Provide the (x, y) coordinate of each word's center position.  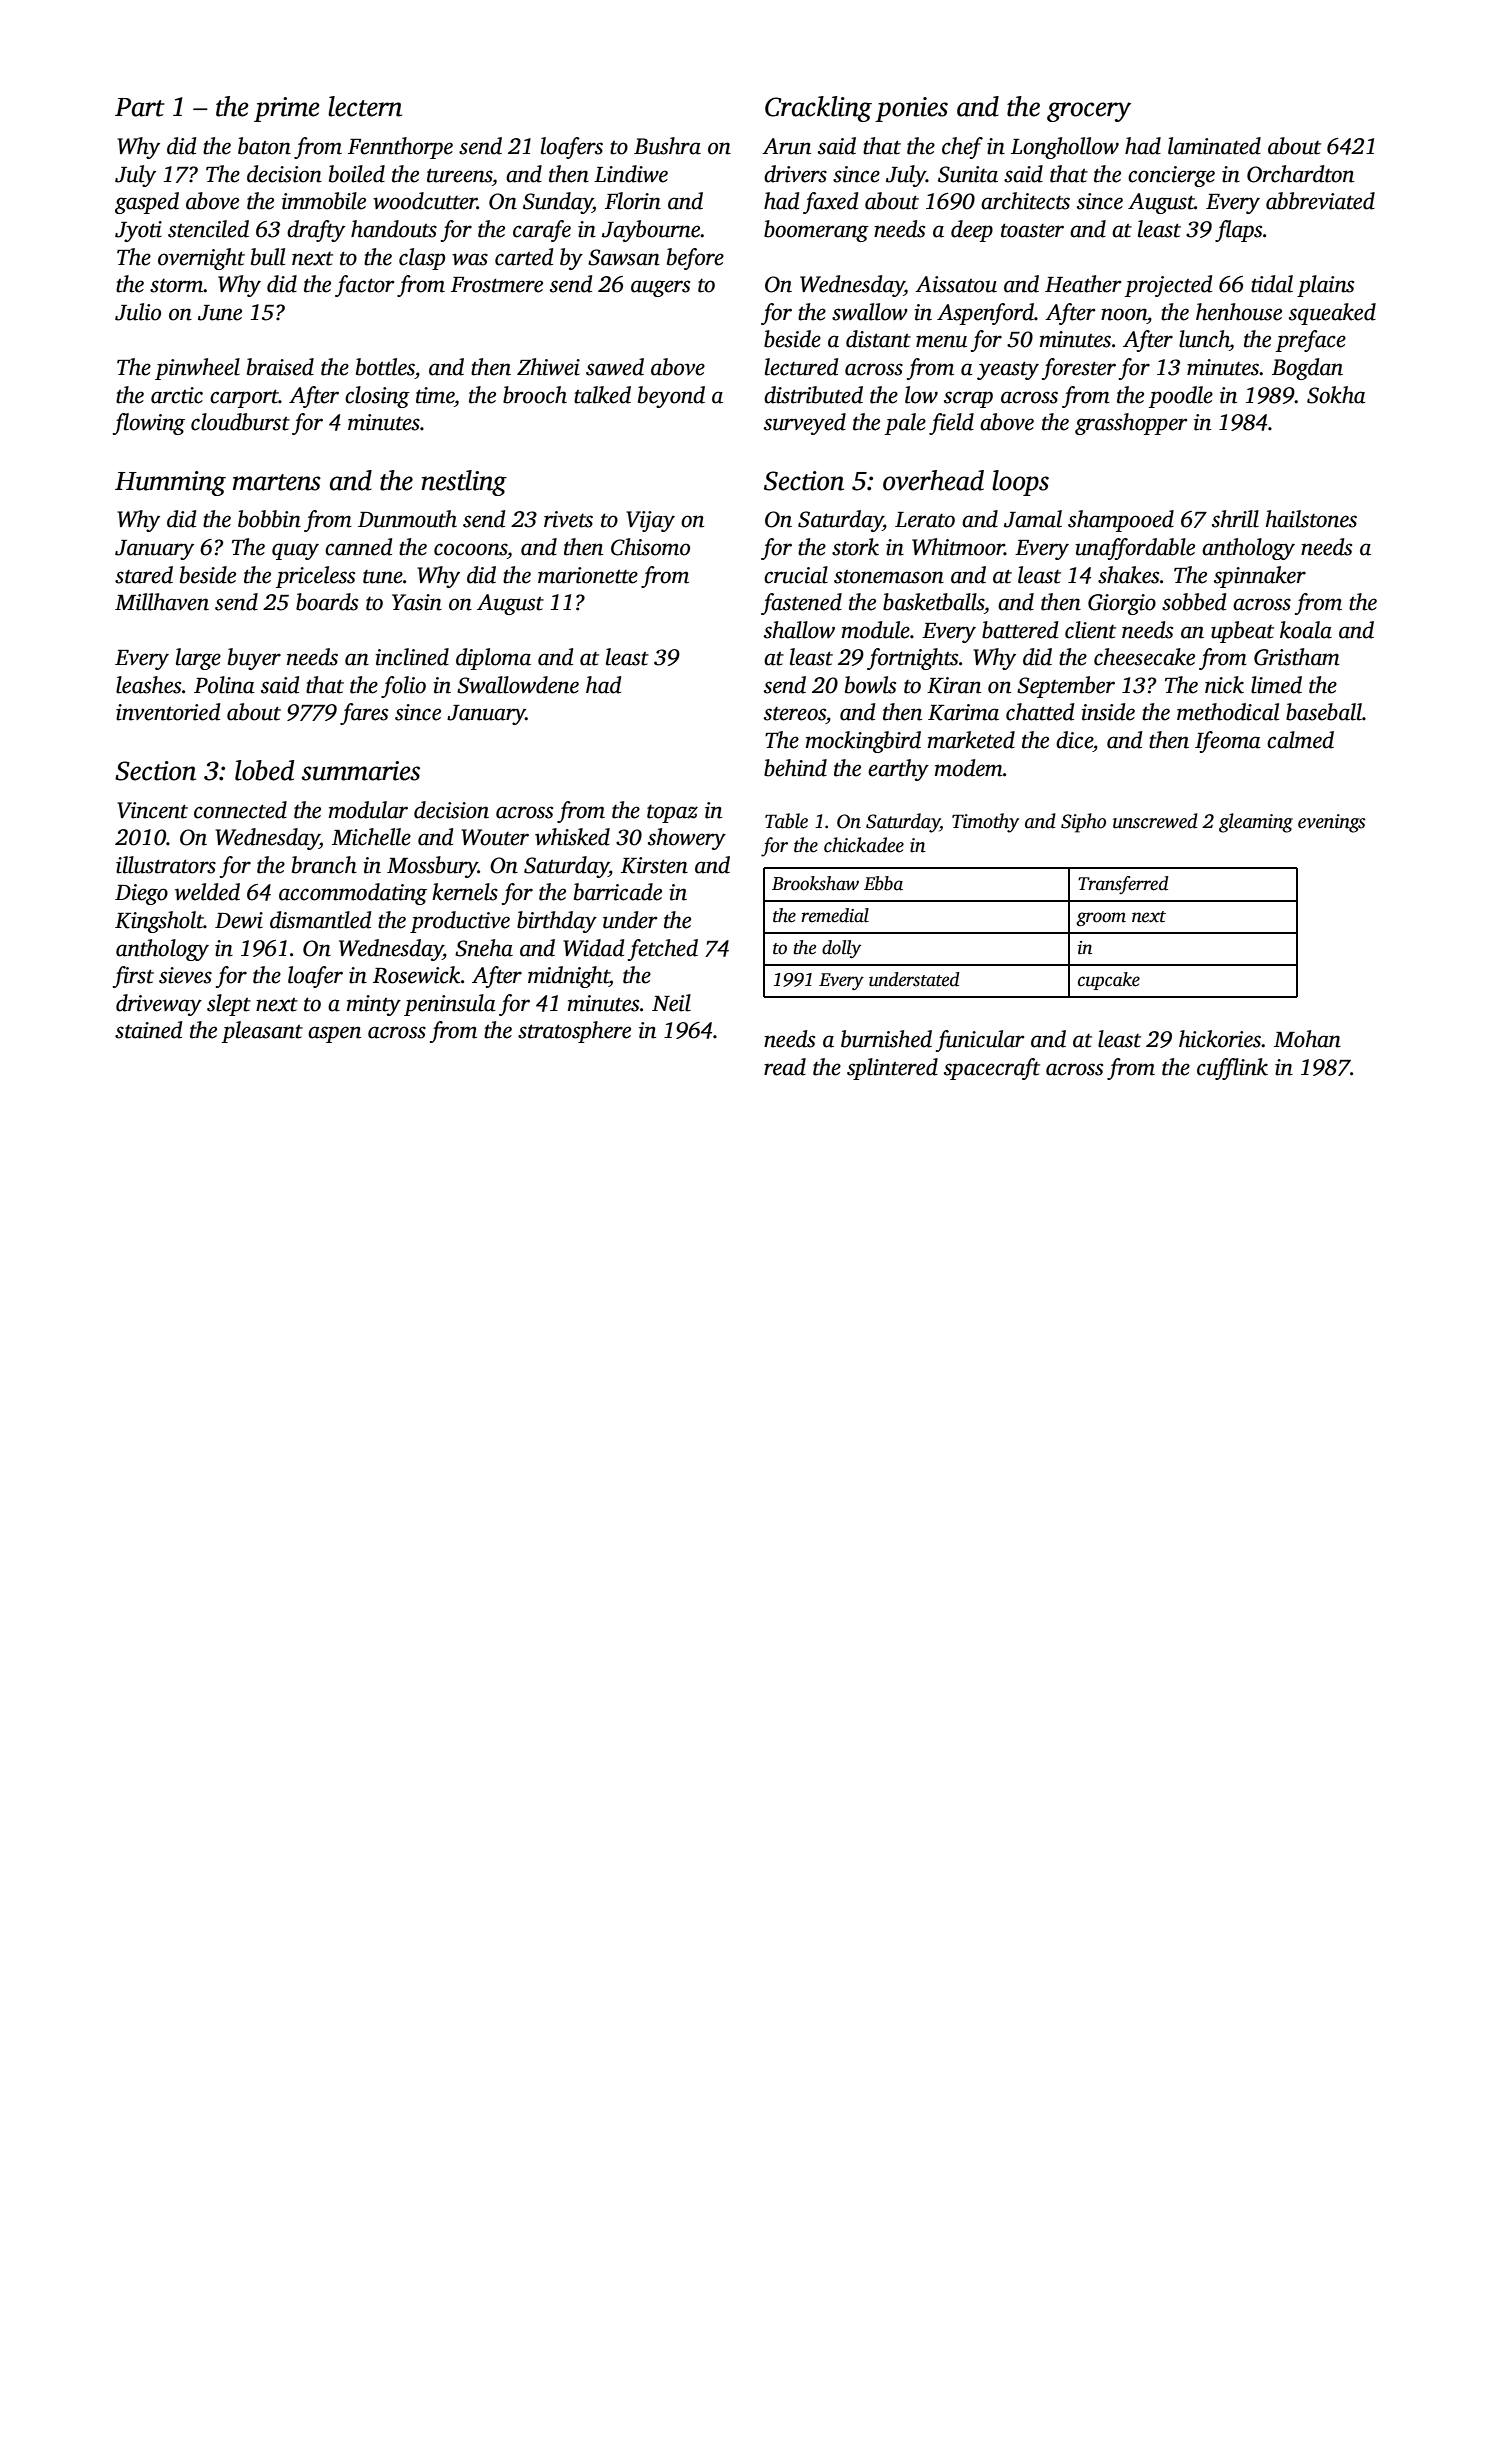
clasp (422, 259)
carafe (542, 231)
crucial (796, 575)
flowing (149, 424)
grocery (1089, 112)
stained (148, 1030)
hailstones (1311, 519)
